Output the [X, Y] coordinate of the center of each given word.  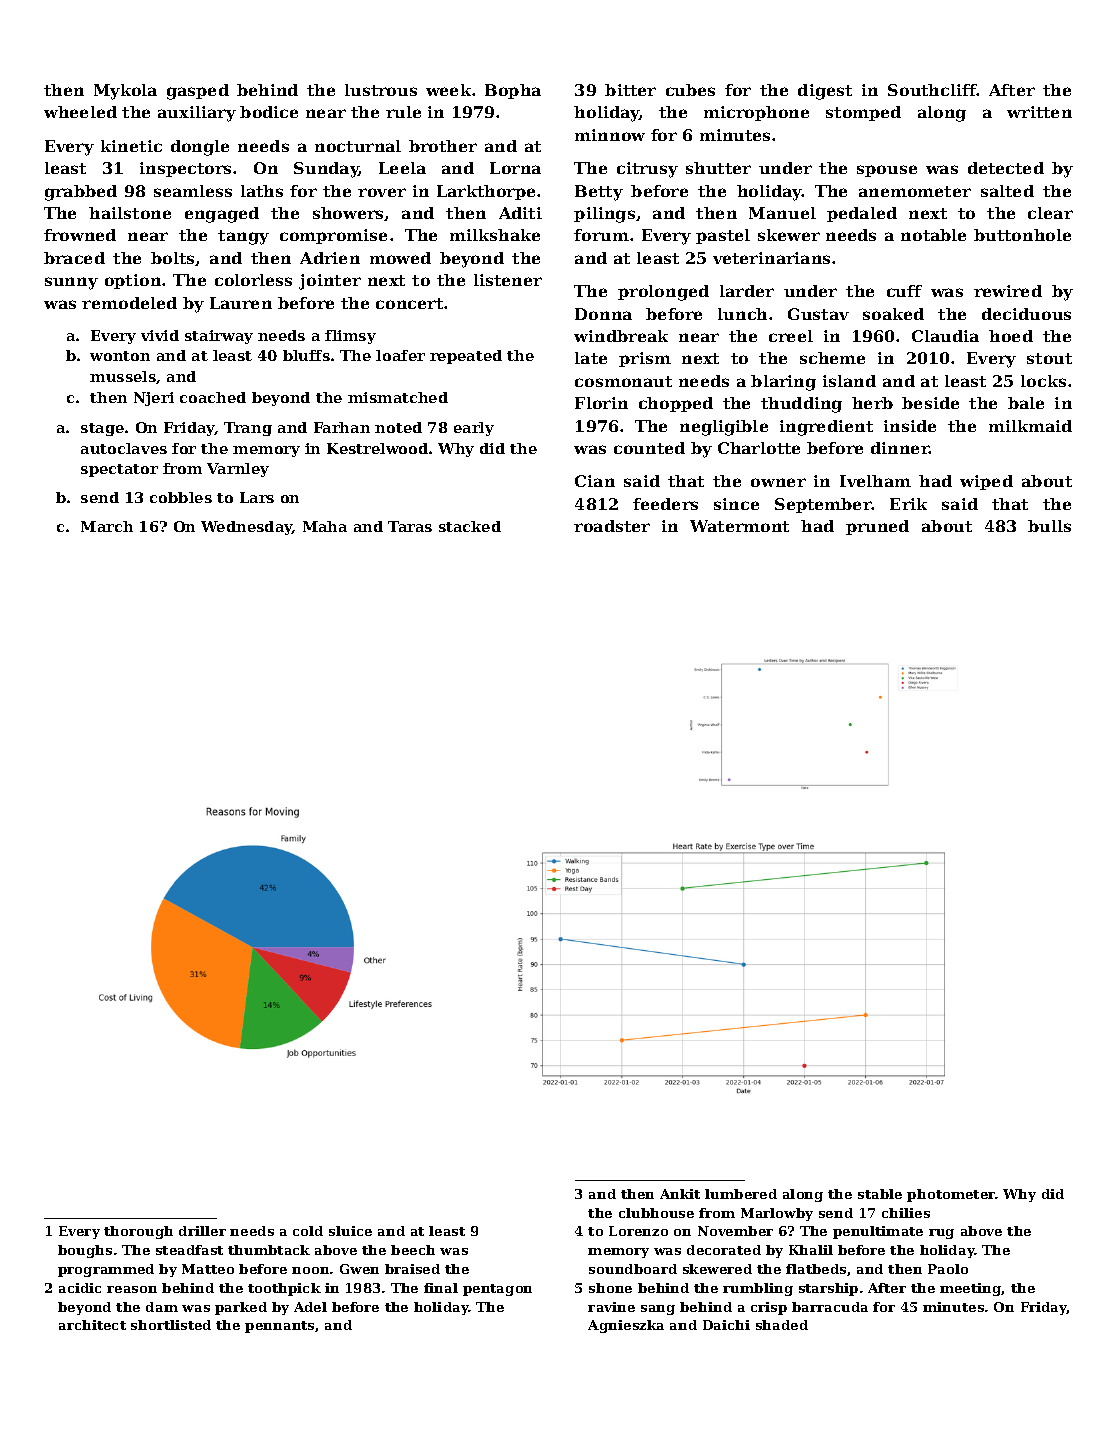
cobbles [181, 497]
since [736, 504]
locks [1043, 381]
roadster [612, 526]
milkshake [495, 235]
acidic [80, 1288]
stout [1049, 358]
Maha [325, 526]
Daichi [726, 1325]
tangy [243, 237]
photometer [951, 1195]
